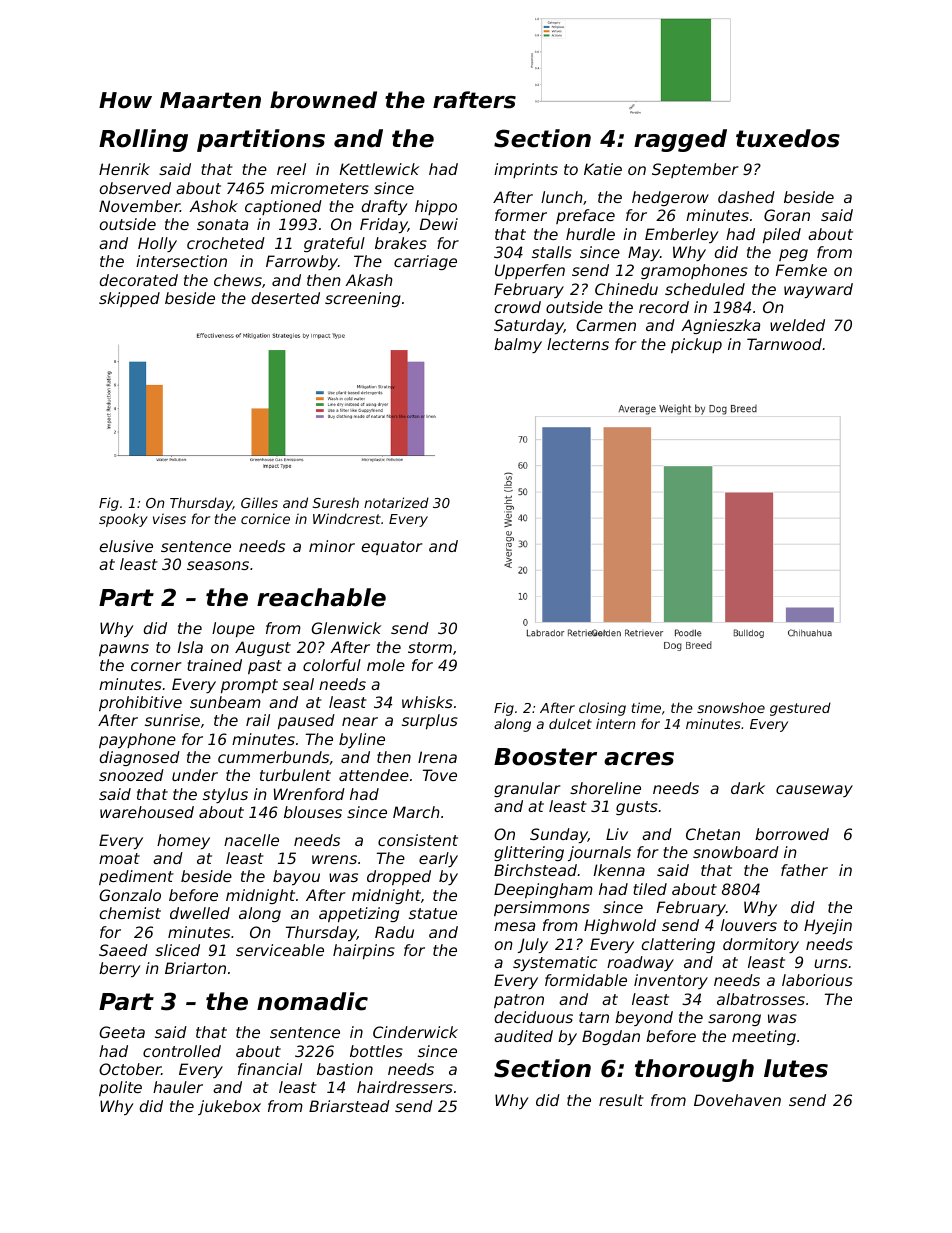 This screenshot has width=952, height=1233. I want to click on snowboard, so click(736, 852).
